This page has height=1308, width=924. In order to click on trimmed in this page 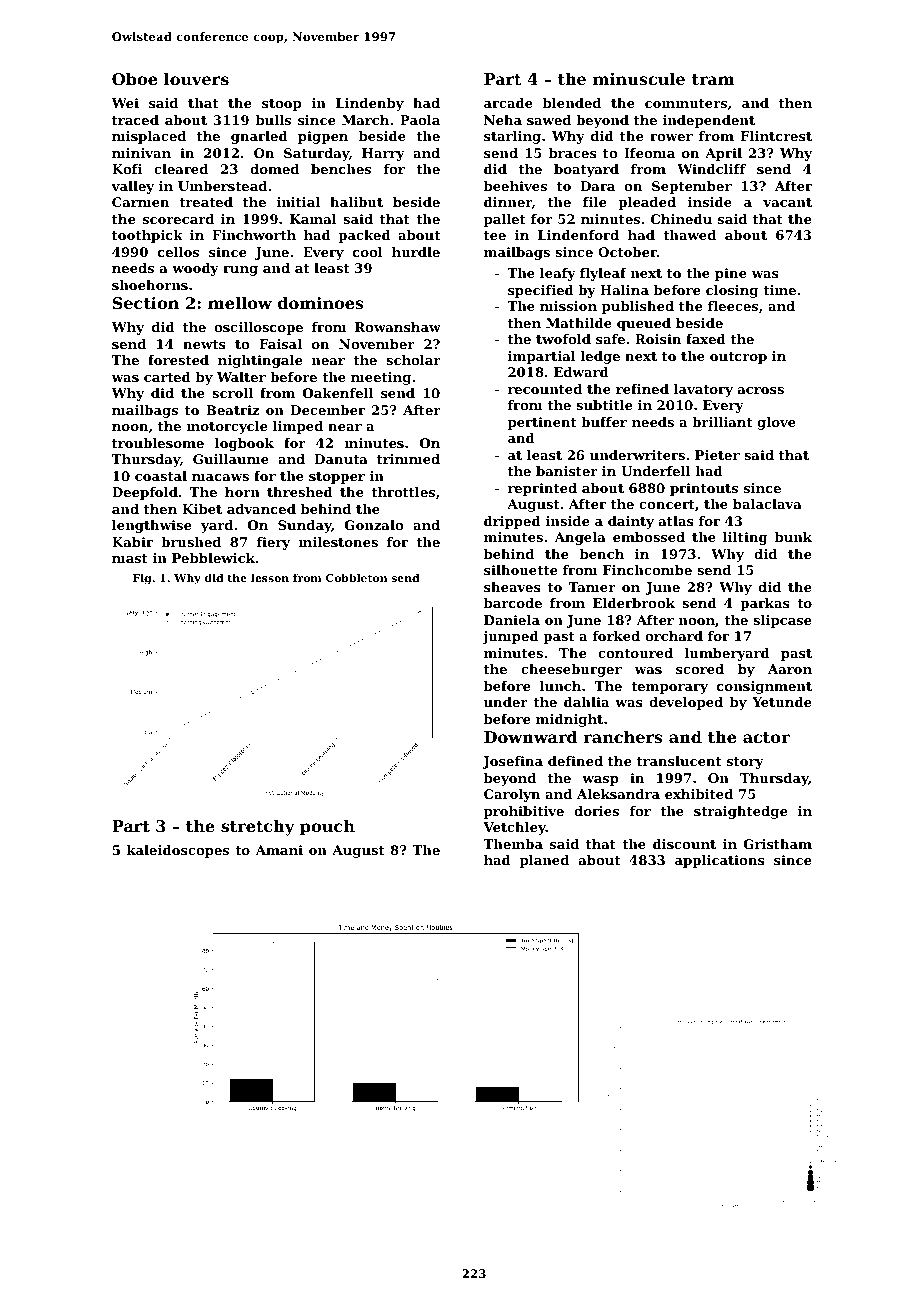, I will do `click(408, 459)`.
